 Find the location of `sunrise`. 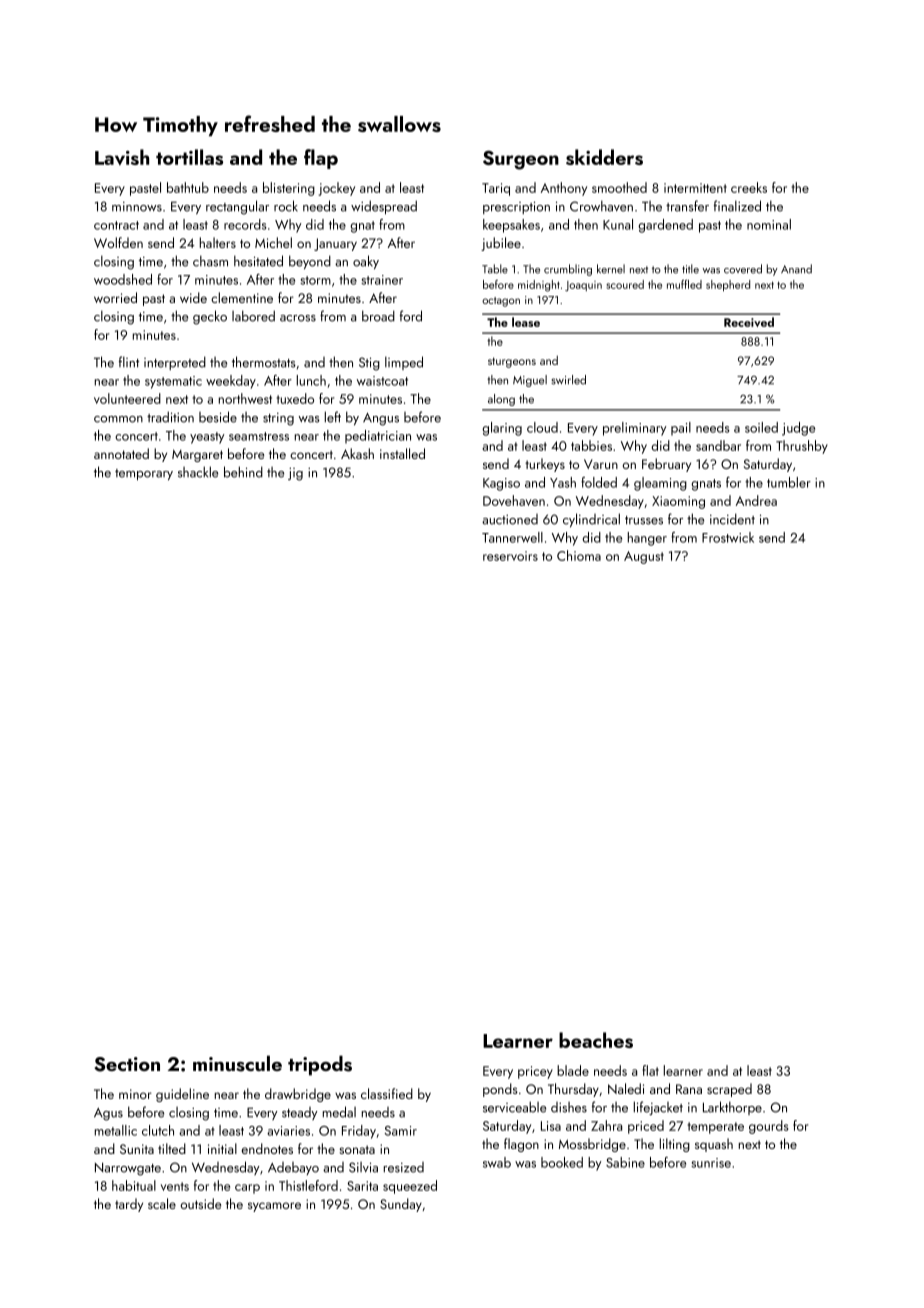

sunrise is located at coordinates (711, 1163).
